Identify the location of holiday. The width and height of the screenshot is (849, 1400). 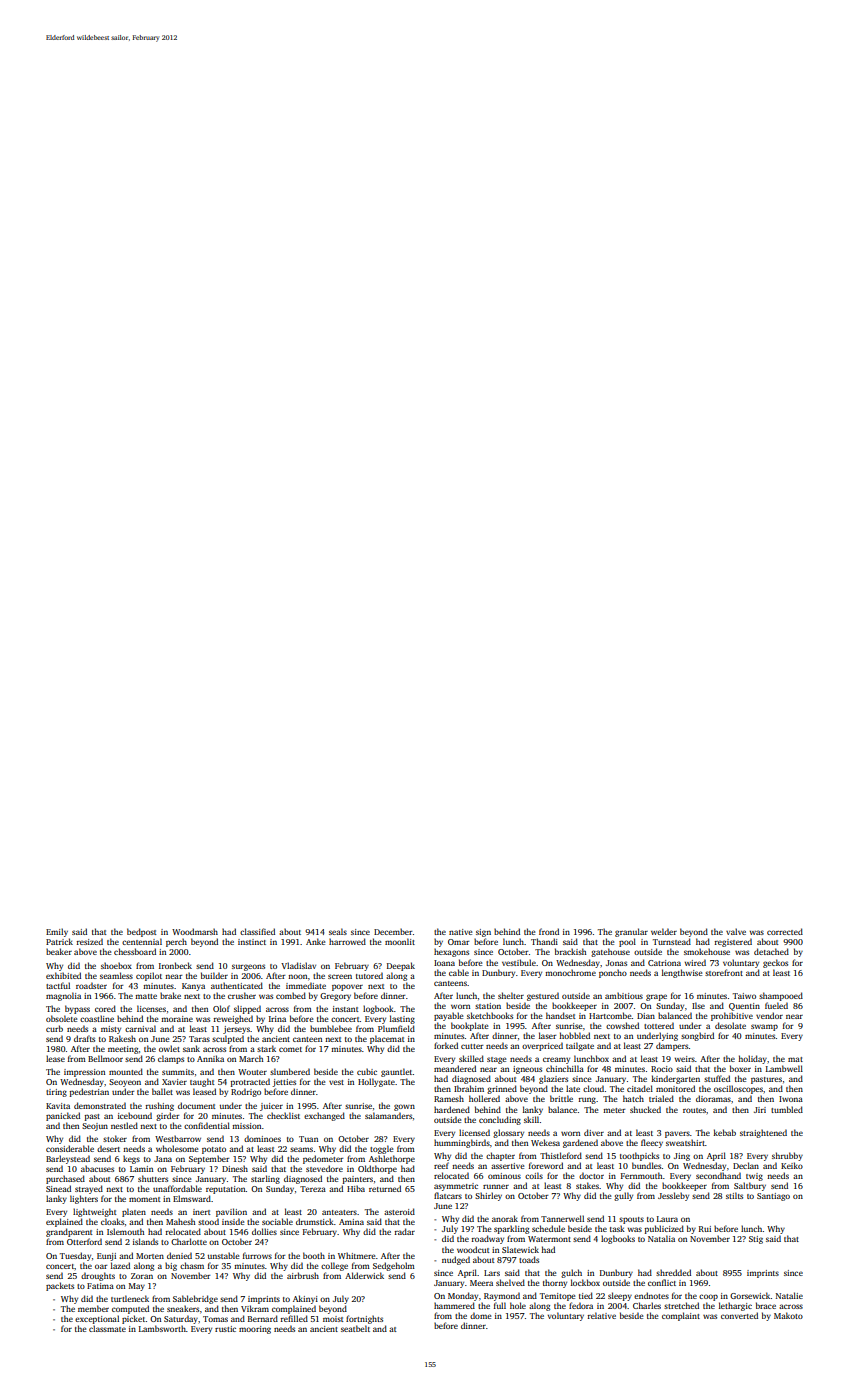
(752, 1059).
